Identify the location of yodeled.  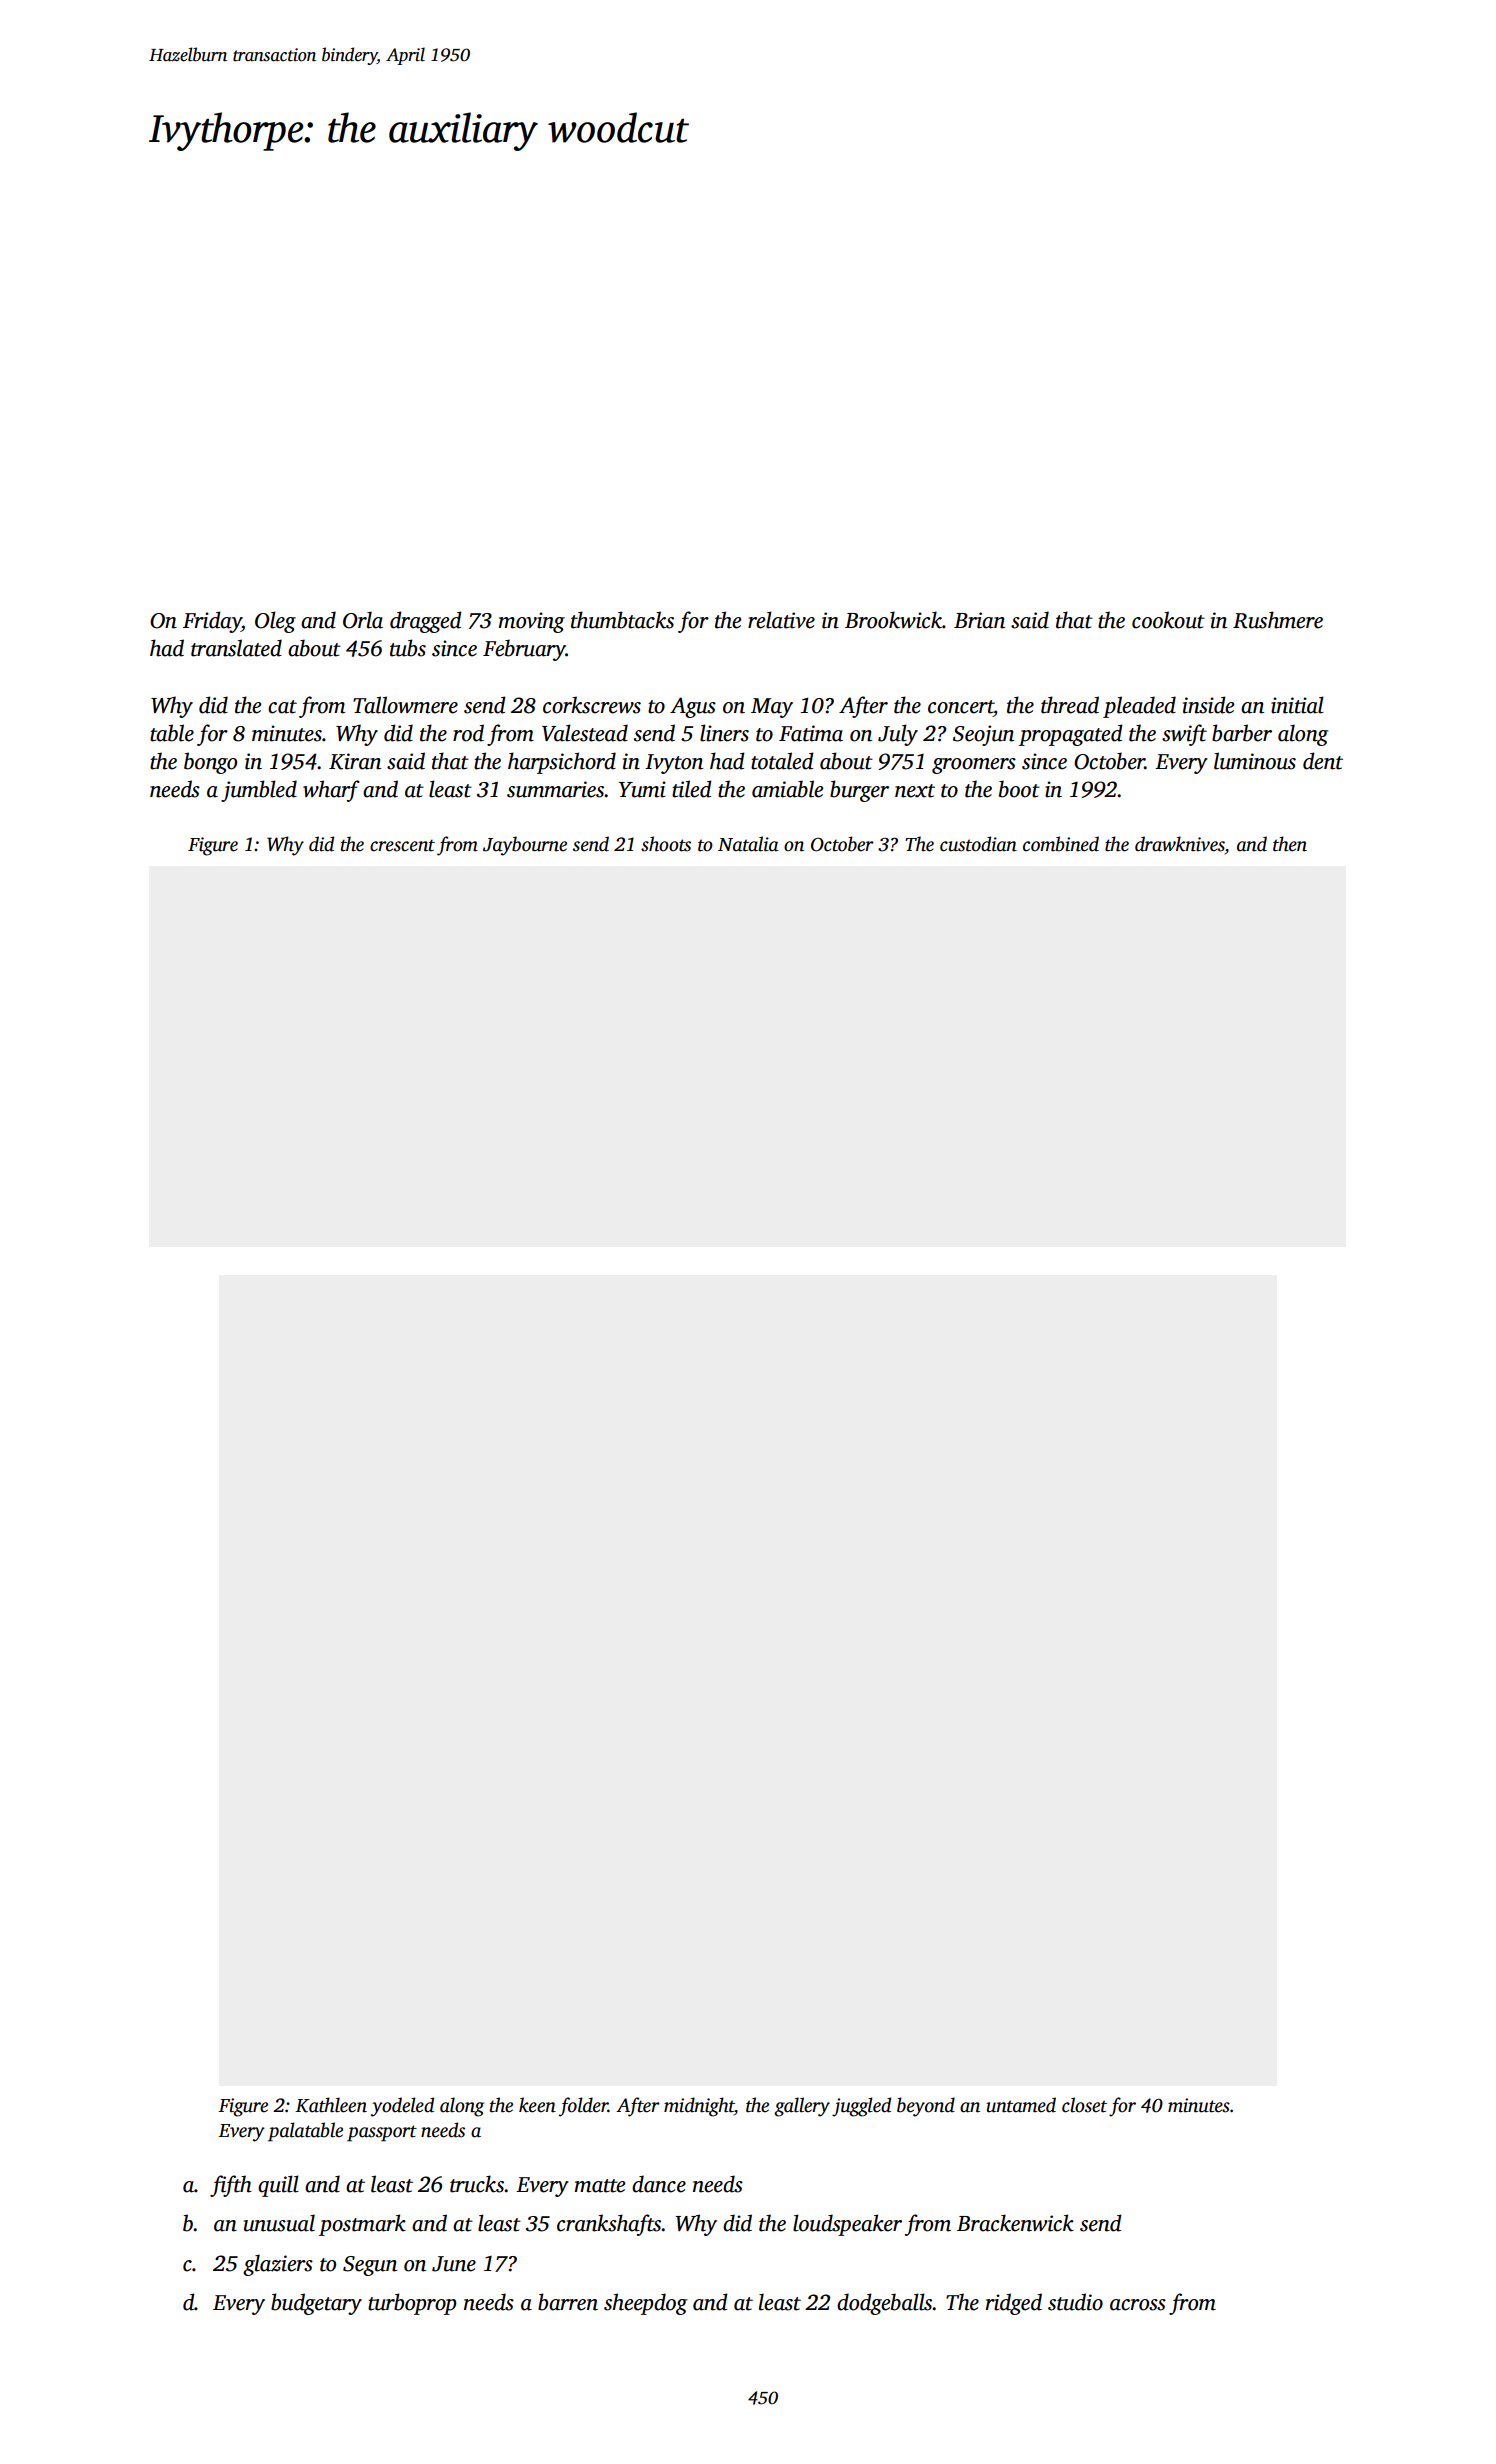
(402, 2107).
